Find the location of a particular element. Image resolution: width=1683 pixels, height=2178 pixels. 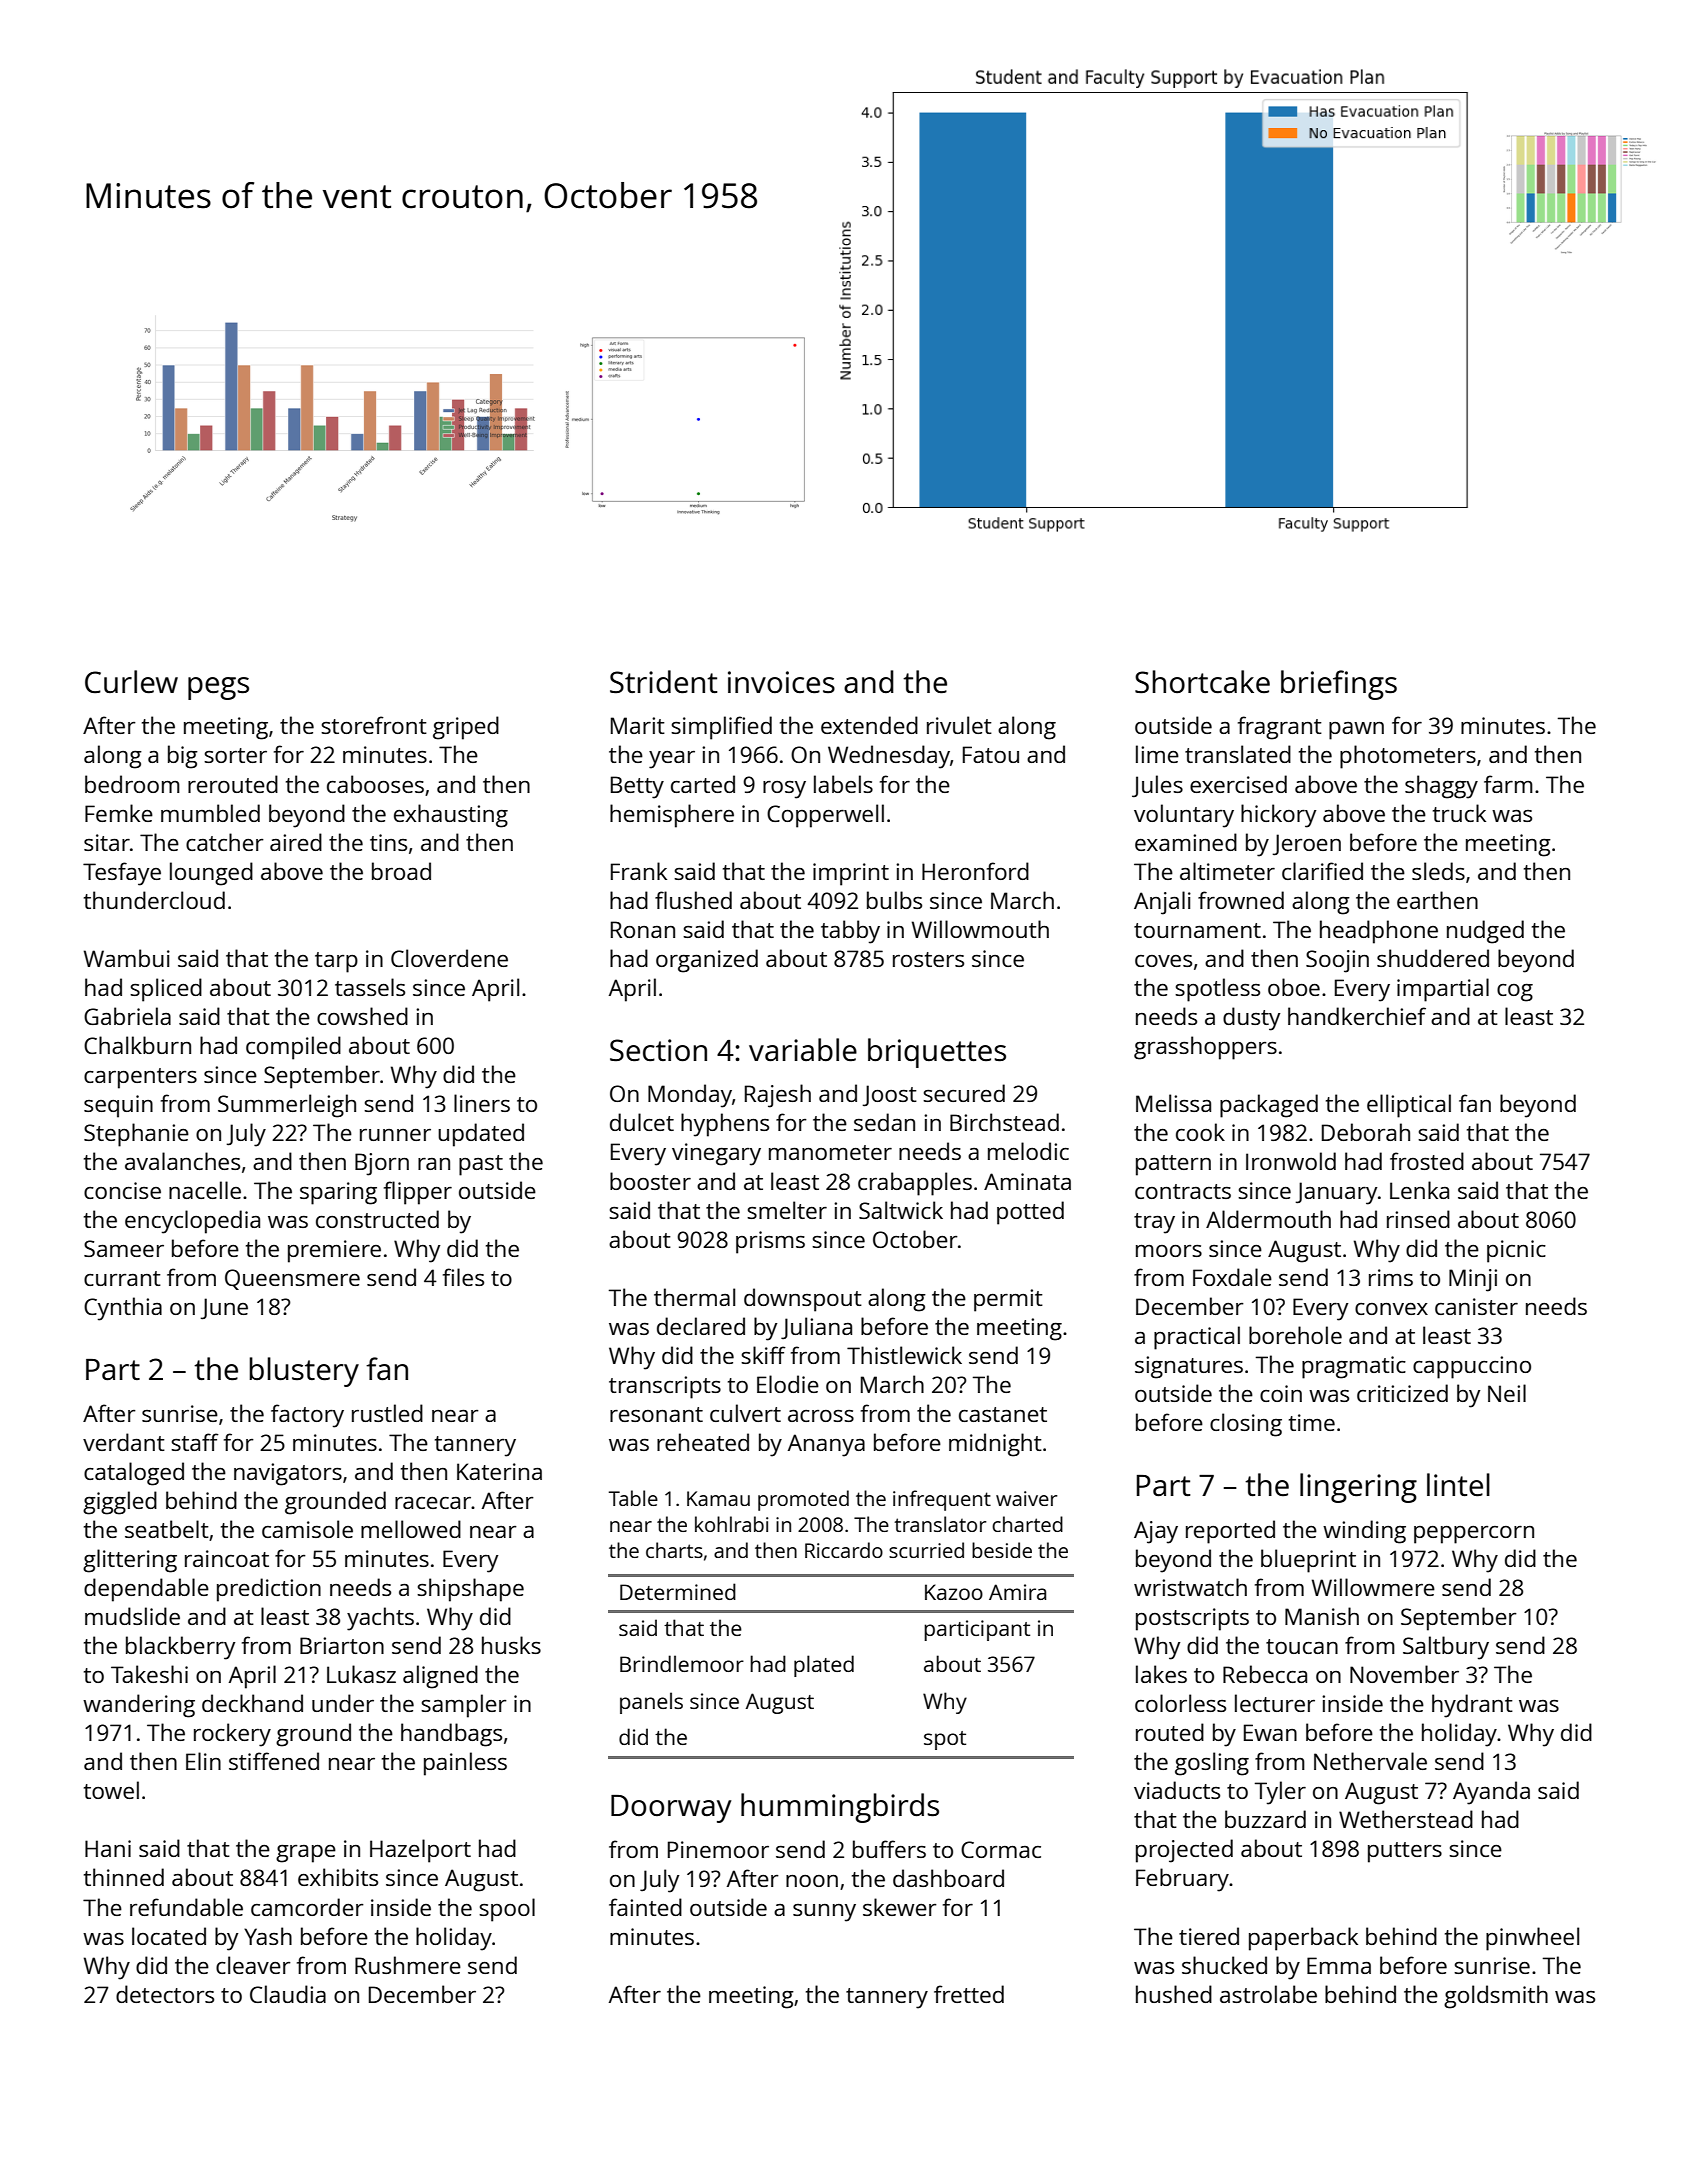

detectors is located at coordinates (165, 1994).
